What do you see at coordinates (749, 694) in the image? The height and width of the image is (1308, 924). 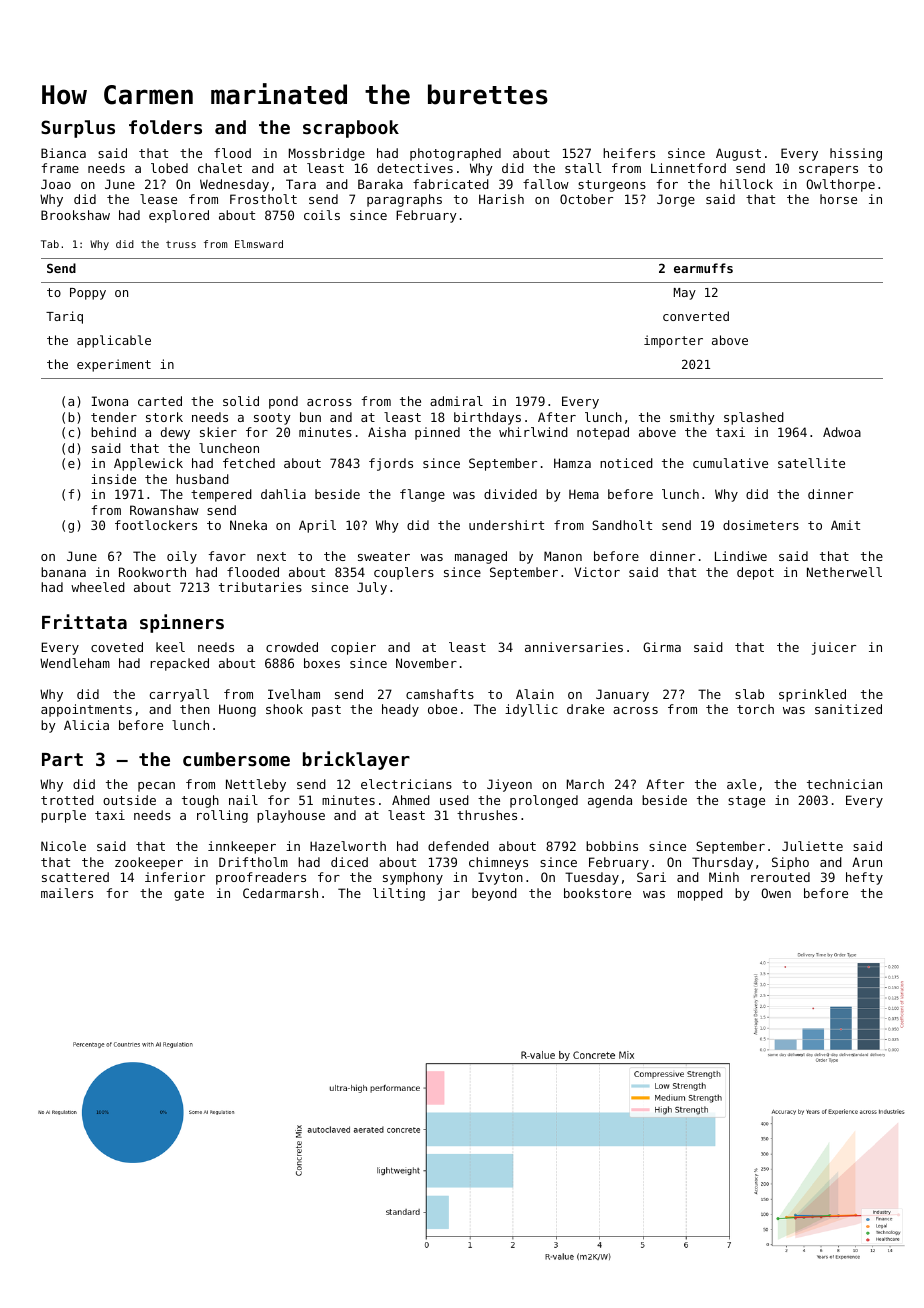 I see `slab` at bounding box center [749, 694].
